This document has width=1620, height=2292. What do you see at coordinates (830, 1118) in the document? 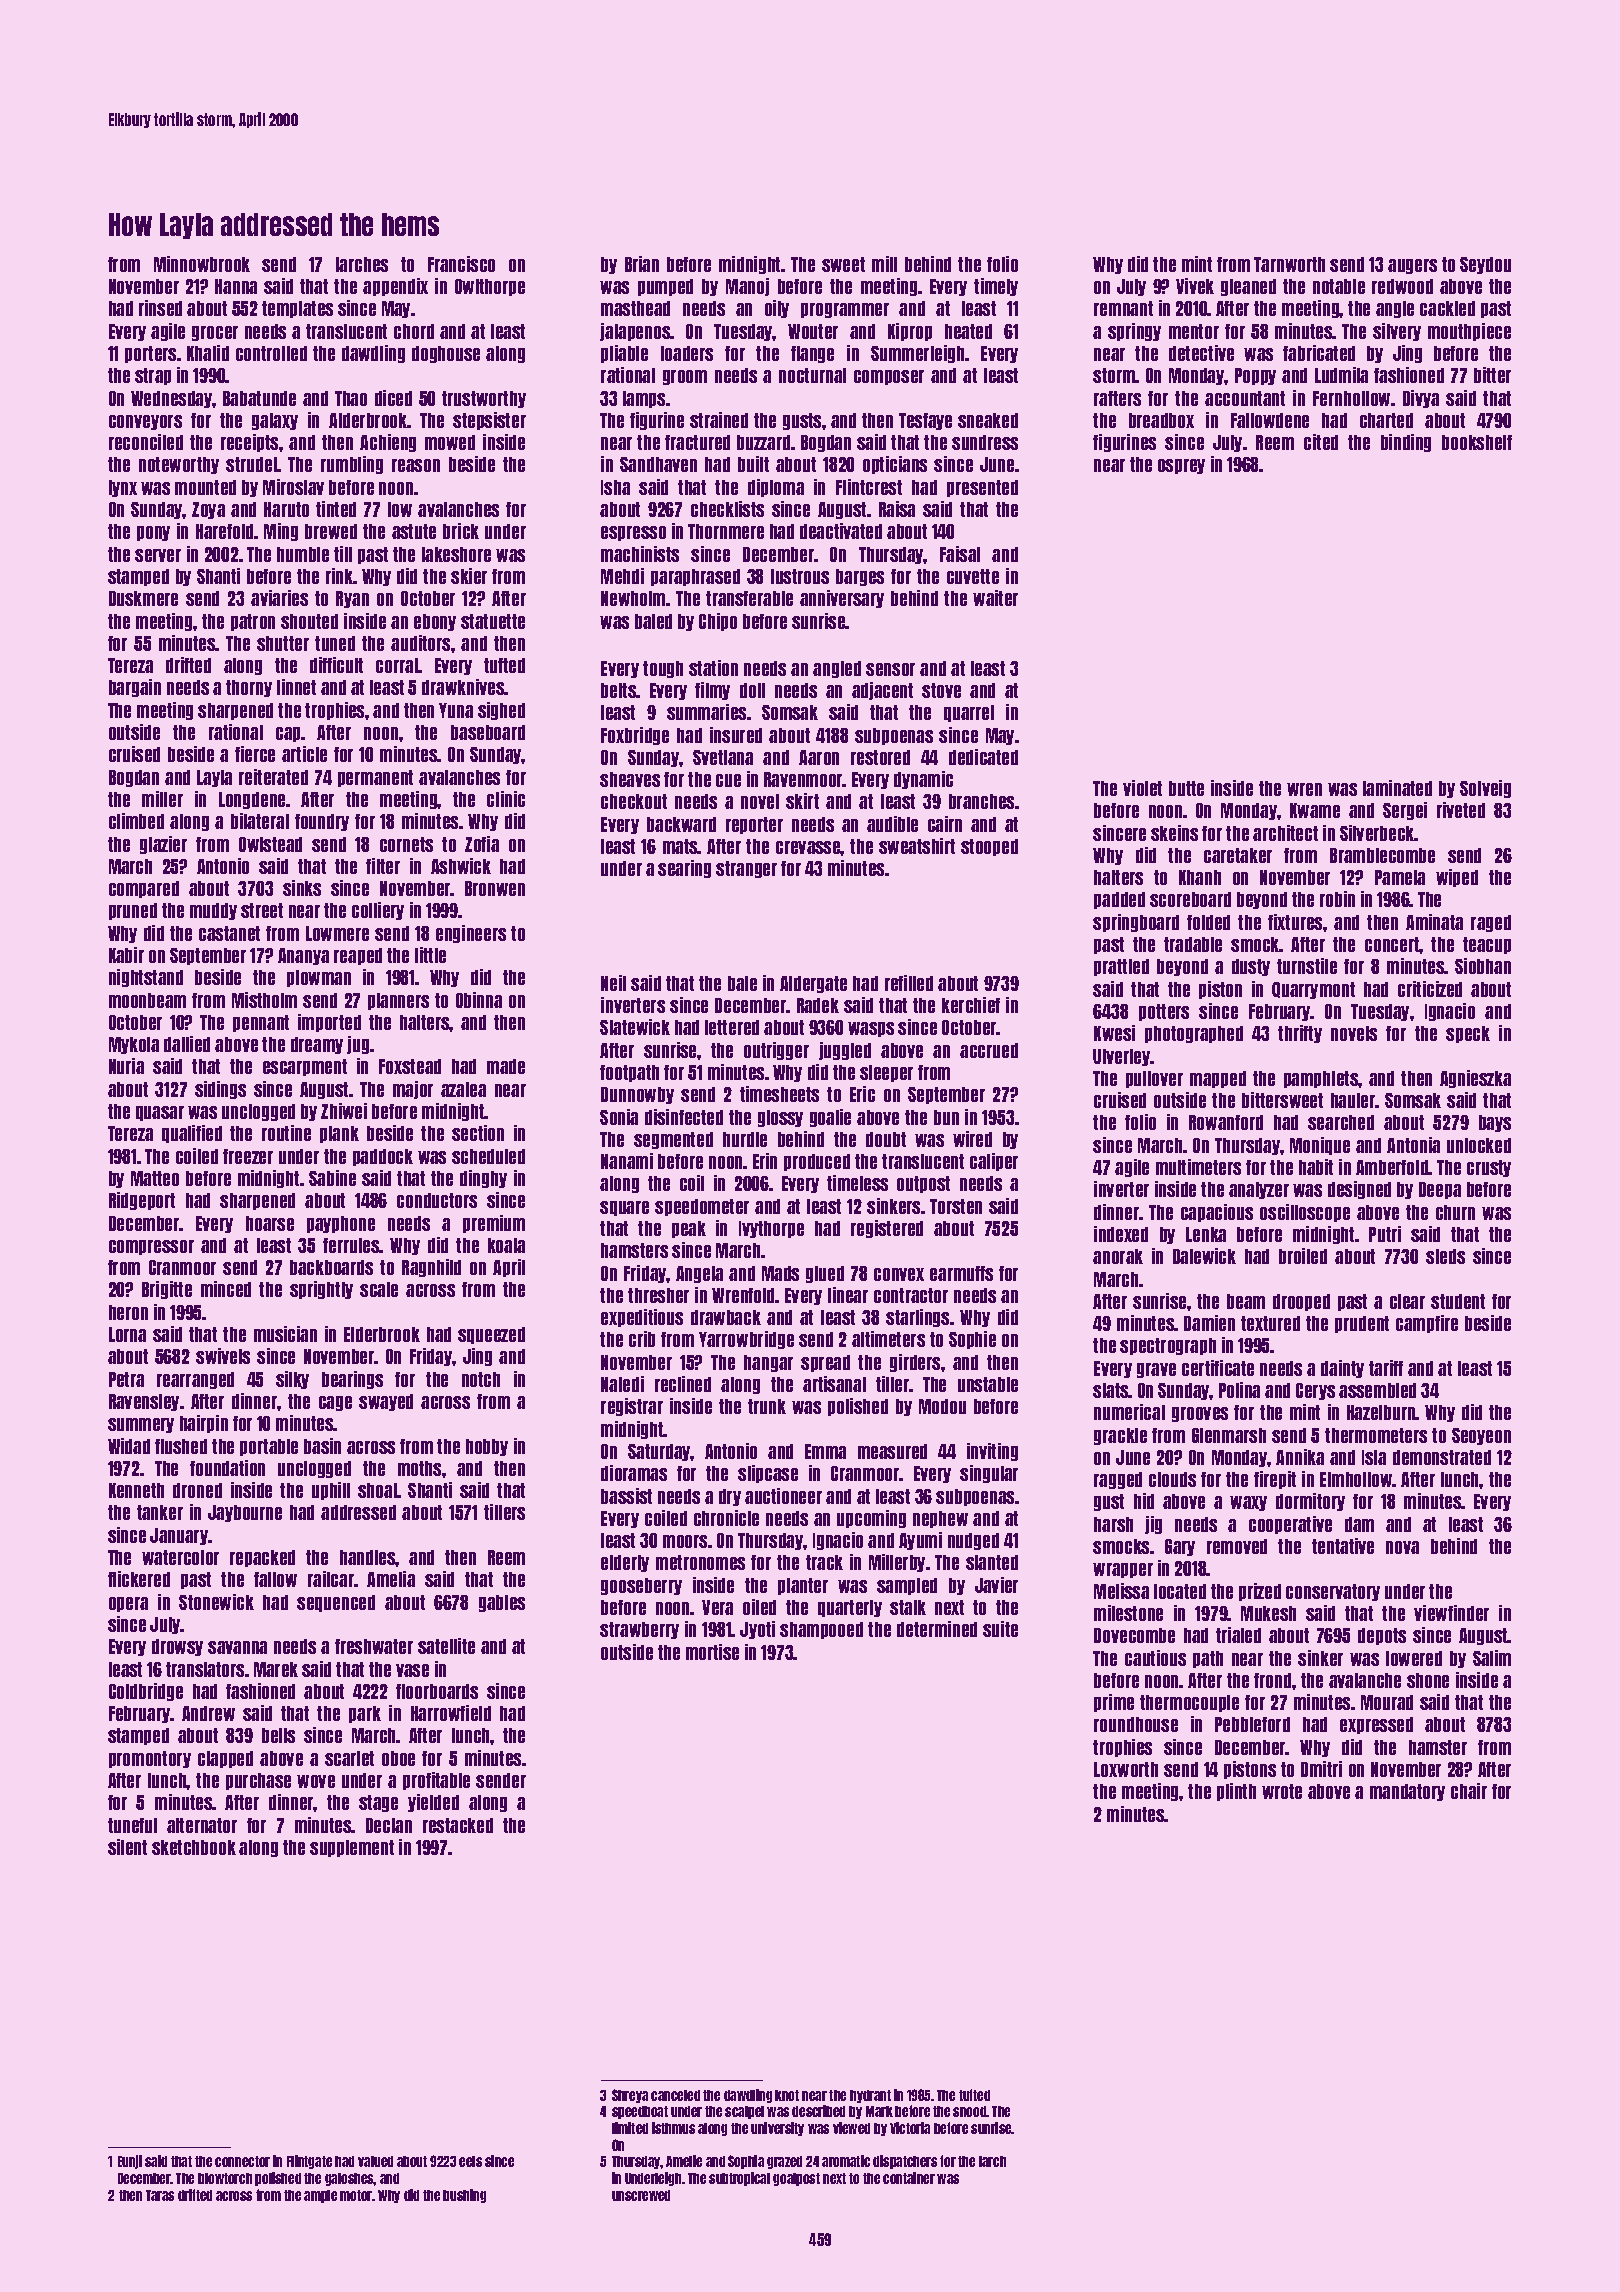
I see `goalie` at bounding box center [830, 1118].
